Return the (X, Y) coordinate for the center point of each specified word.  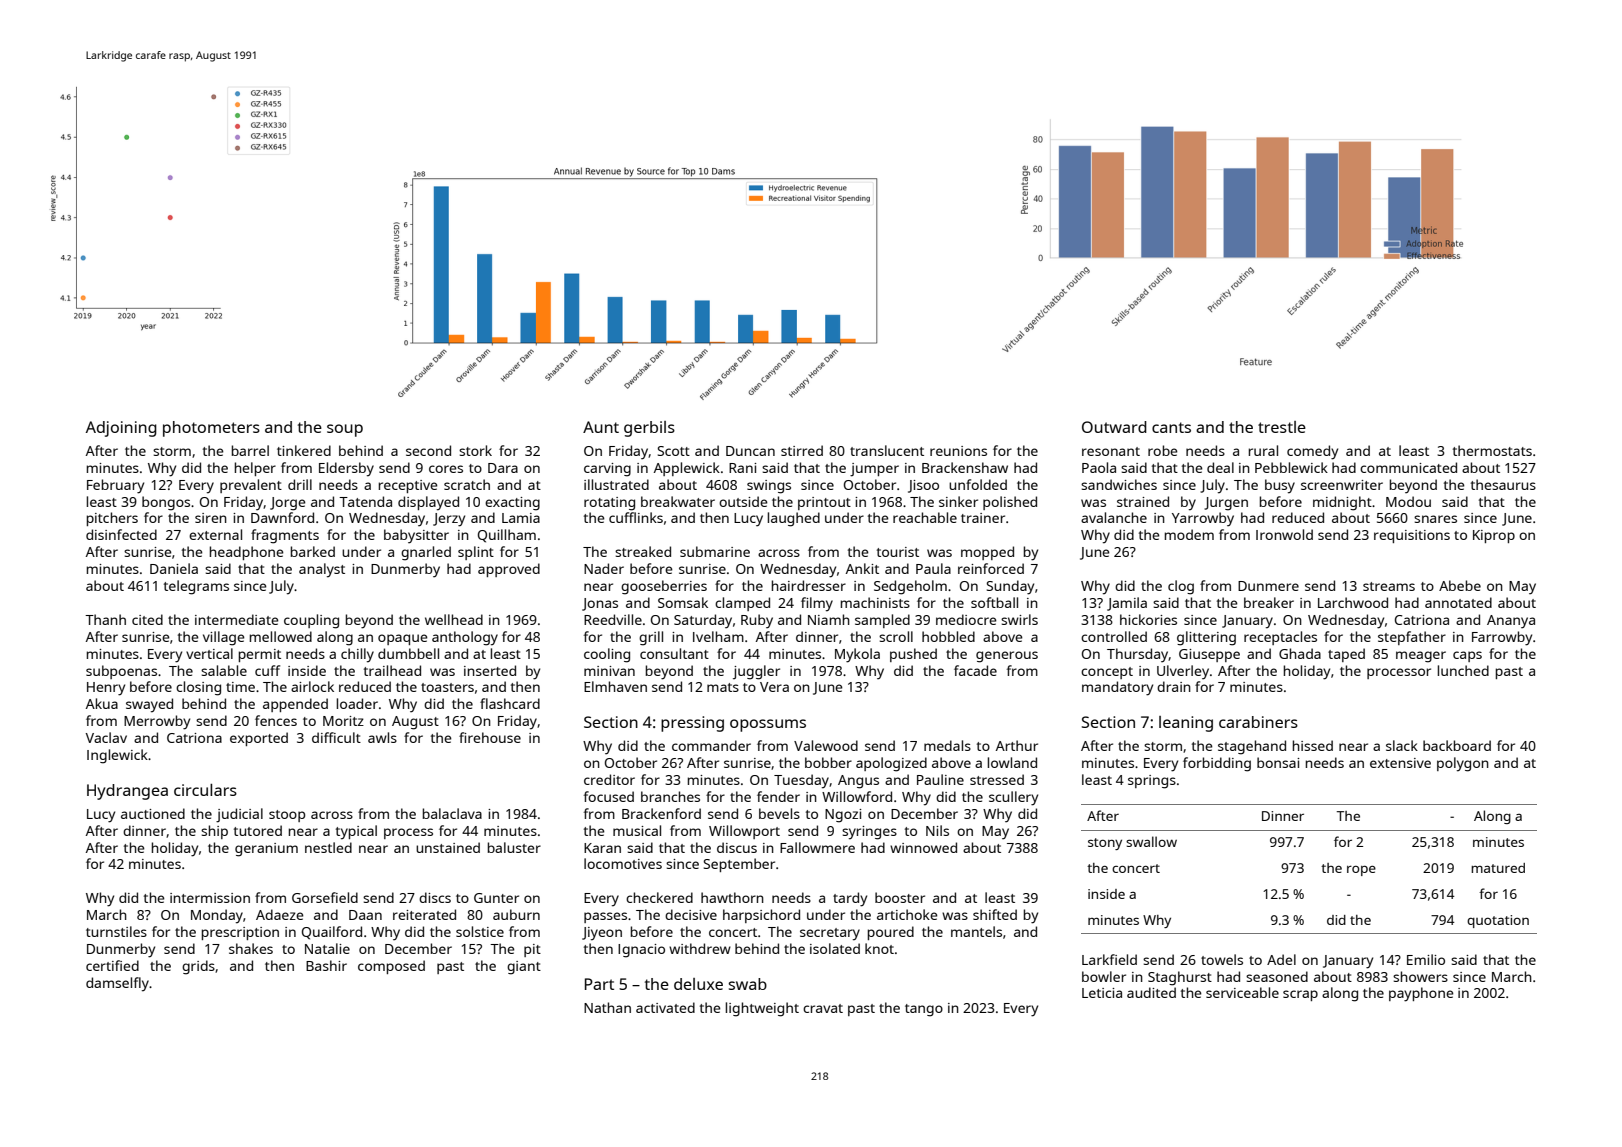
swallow (1151, 841)
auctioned (153, 813)
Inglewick (117, 756)
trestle (1282, 427)
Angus (858, 782)
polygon (1463, 764)
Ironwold (1284, 534)
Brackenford (661, 813)
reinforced (991, 568)
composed (391, 967)
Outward (1114, 427)
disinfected (121, 534)
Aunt (601, 427)
